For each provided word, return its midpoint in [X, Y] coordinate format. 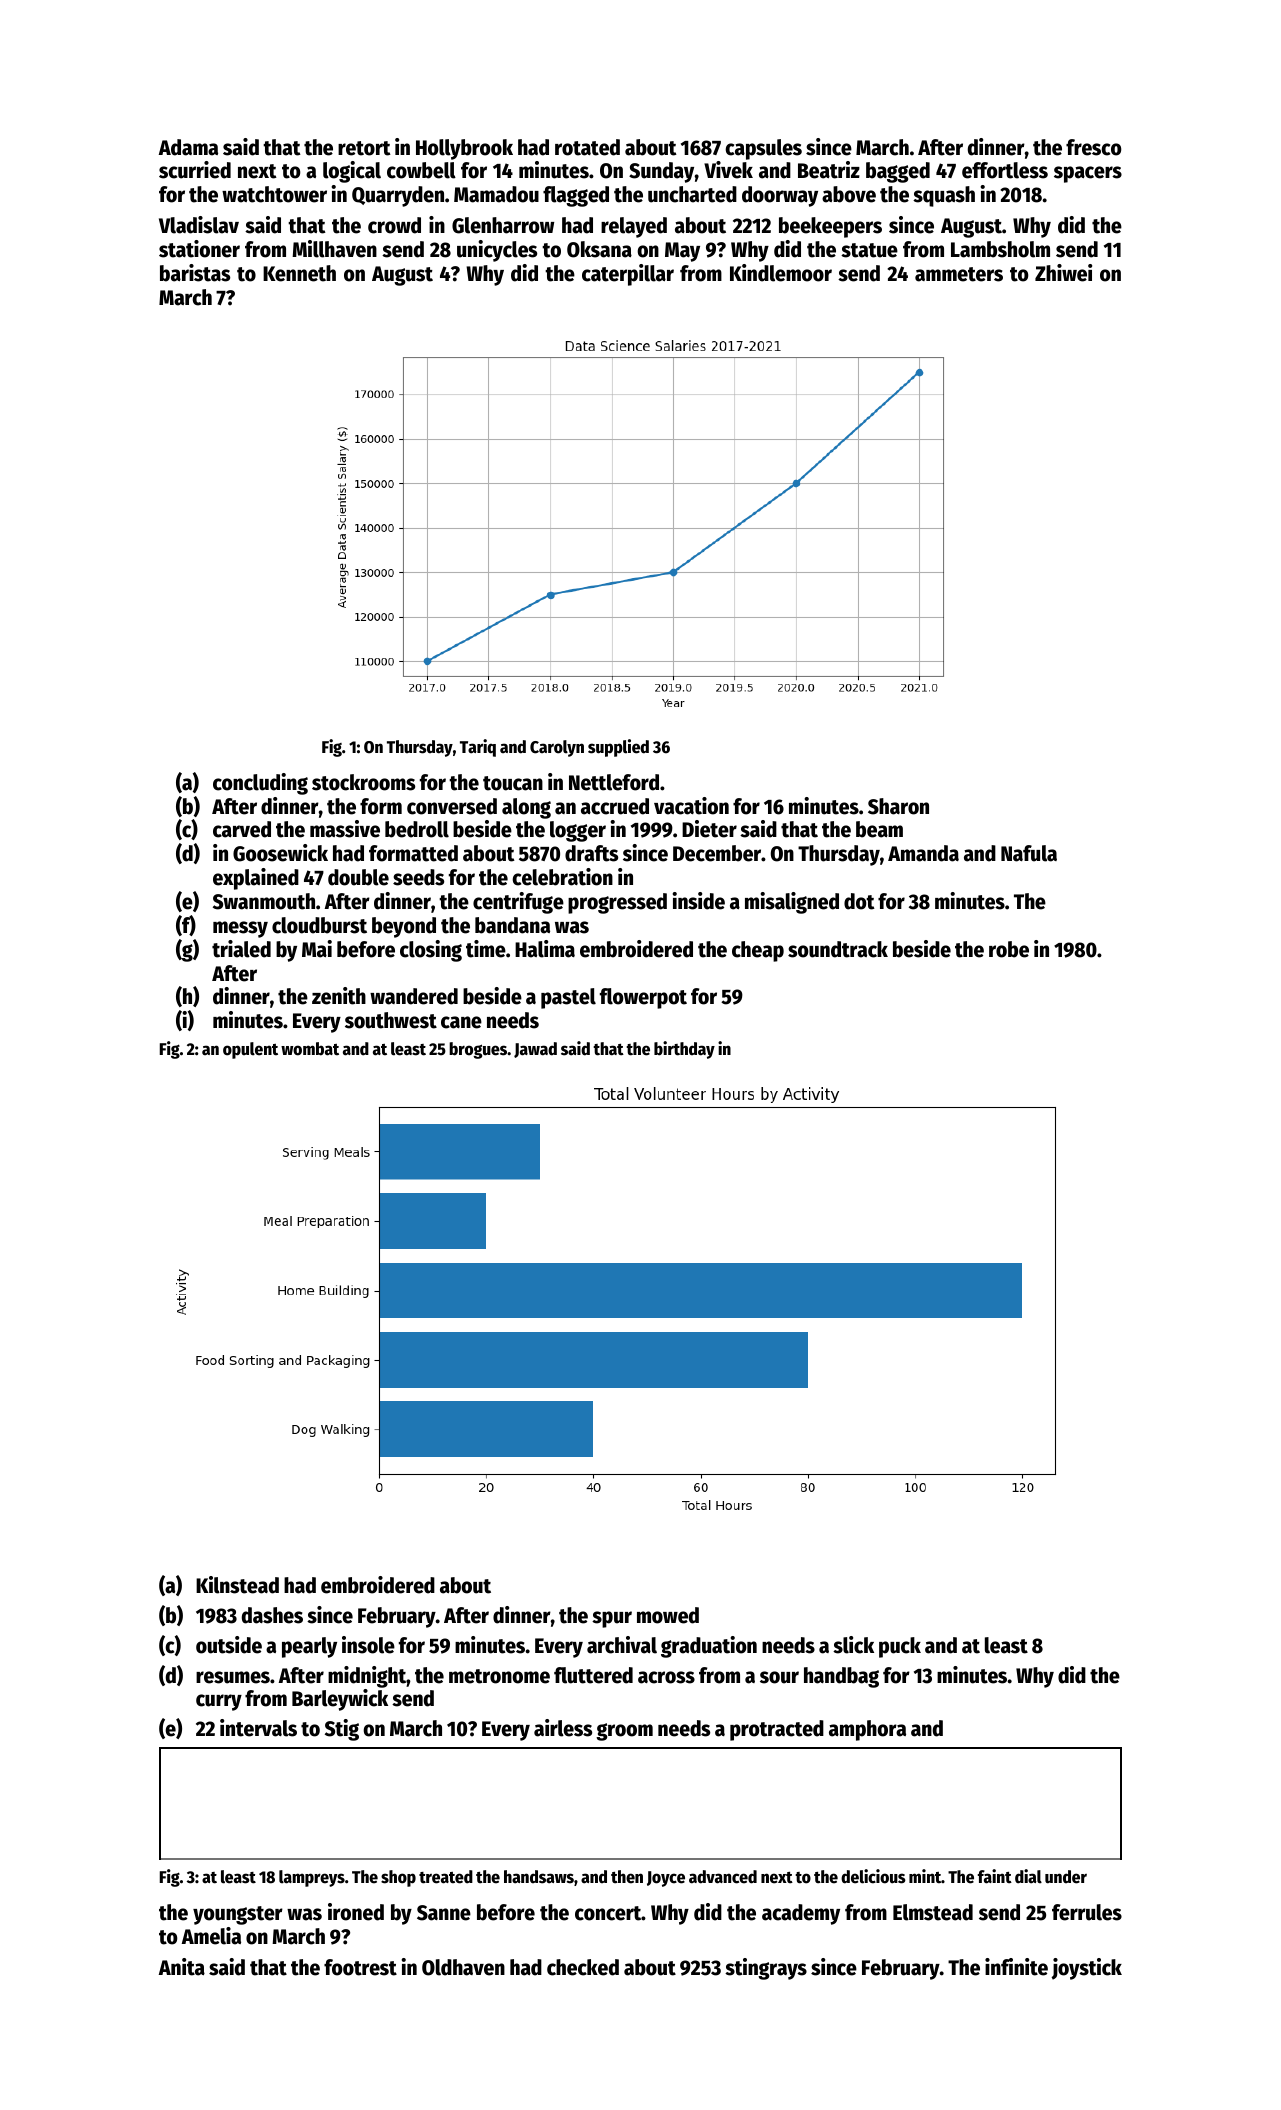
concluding [260, 784]
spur [612, 1619]
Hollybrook [464, 149]
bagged [898, 172]
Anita [182, 1967]
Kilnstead [237, 1585]
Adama [188, 147]
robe [1009, 949]
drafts [591, 853]
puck [900, 1647]
